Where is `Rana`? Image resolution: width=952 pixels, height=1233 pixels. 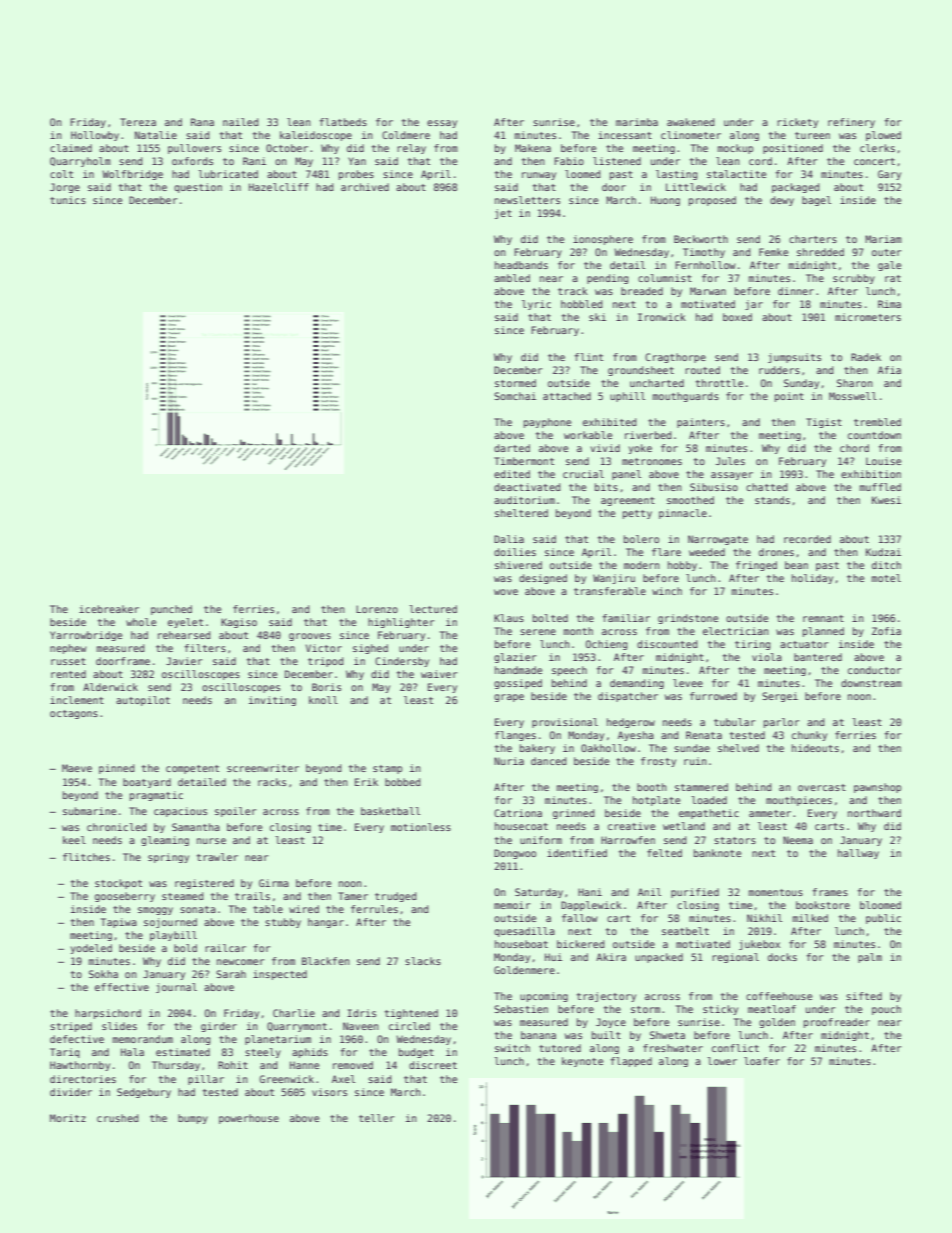 Rana is located at coordinates (202, 122).
